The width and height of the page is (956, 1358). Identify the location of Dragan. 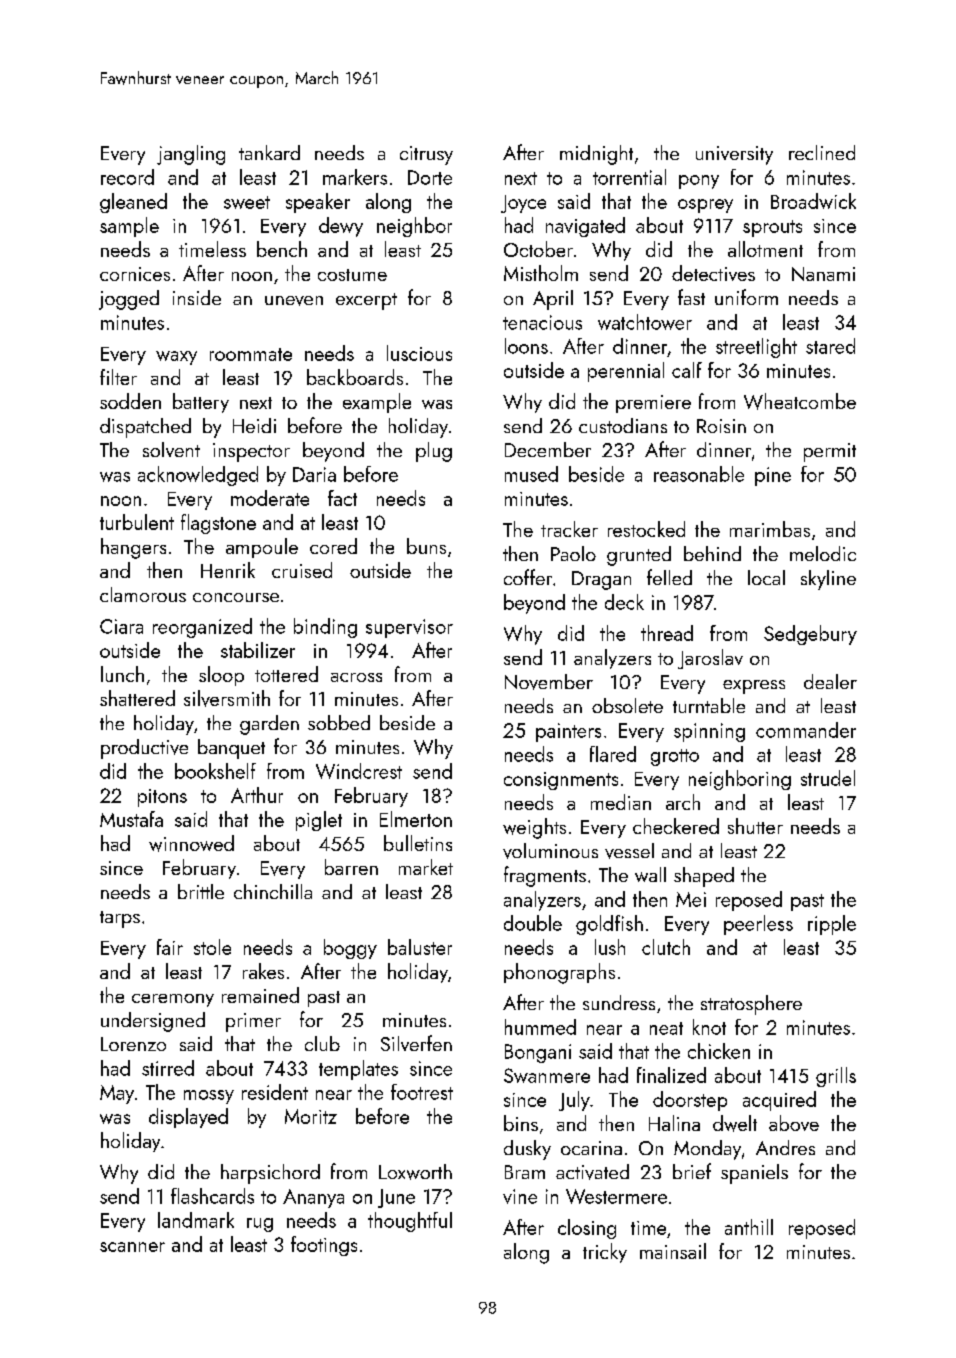
(601, 580).
